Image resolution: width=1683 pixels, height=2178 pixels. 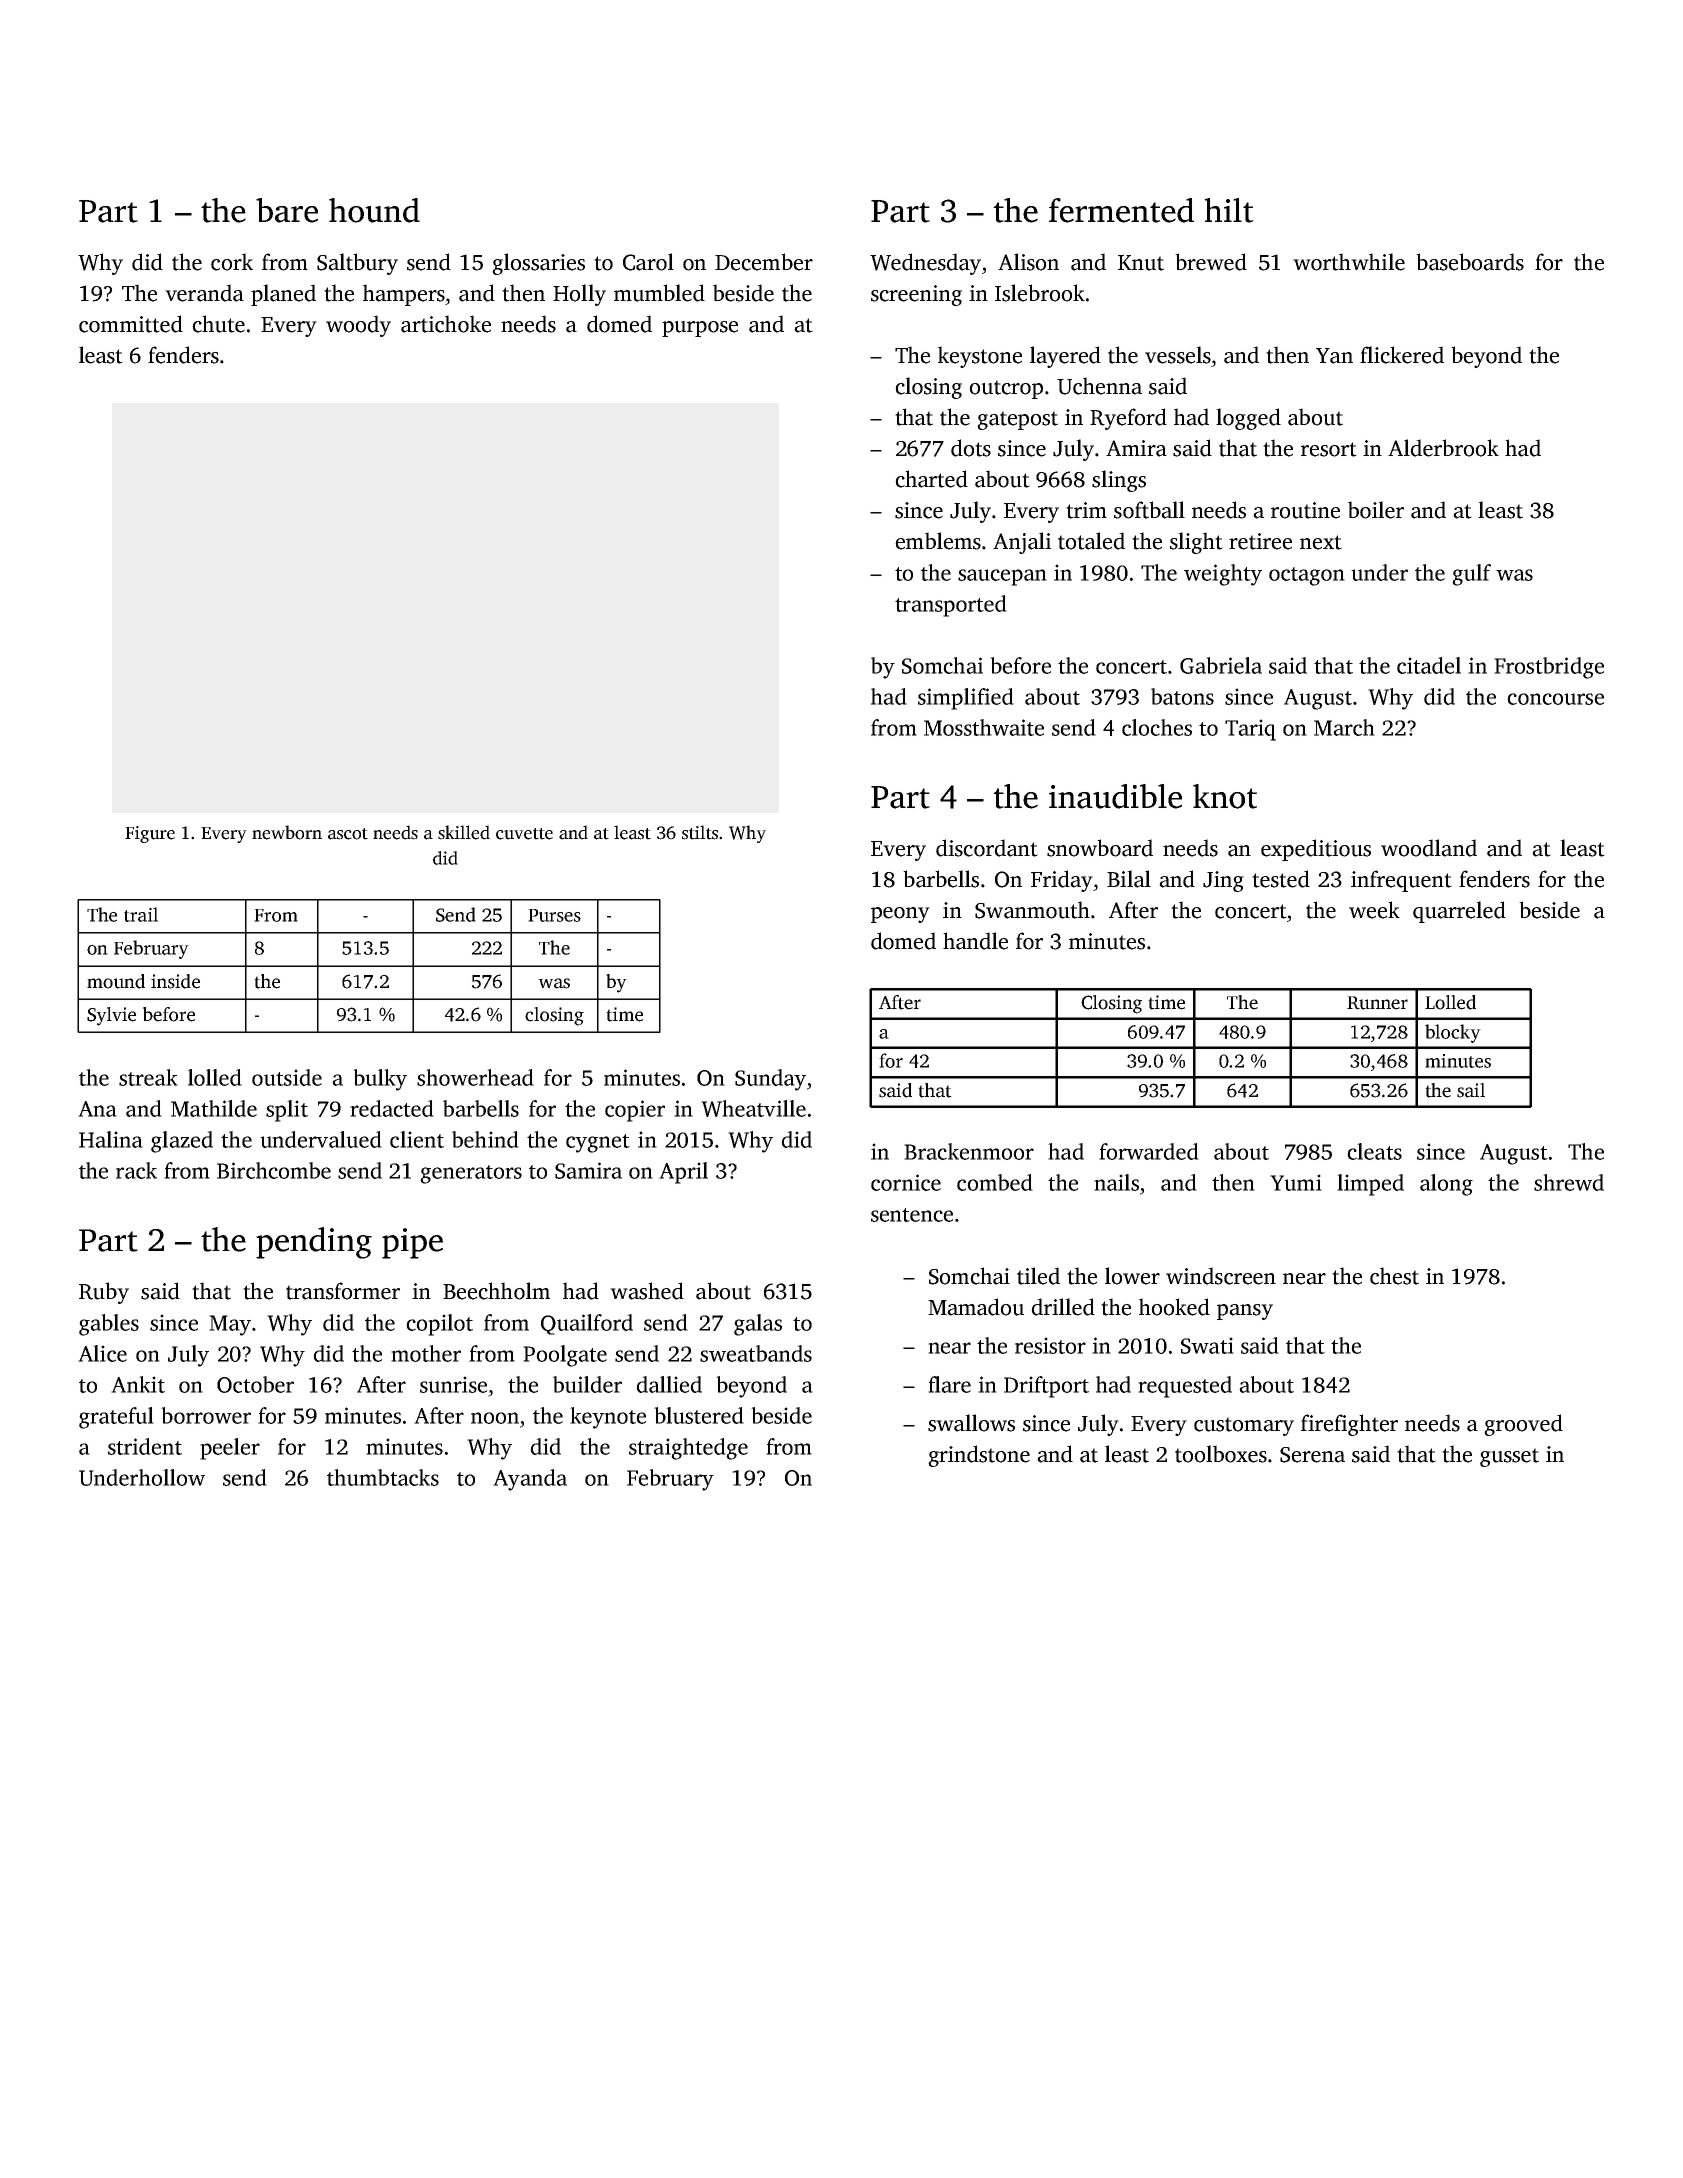 I want to click on veranda, so click(x=204, y=293).
